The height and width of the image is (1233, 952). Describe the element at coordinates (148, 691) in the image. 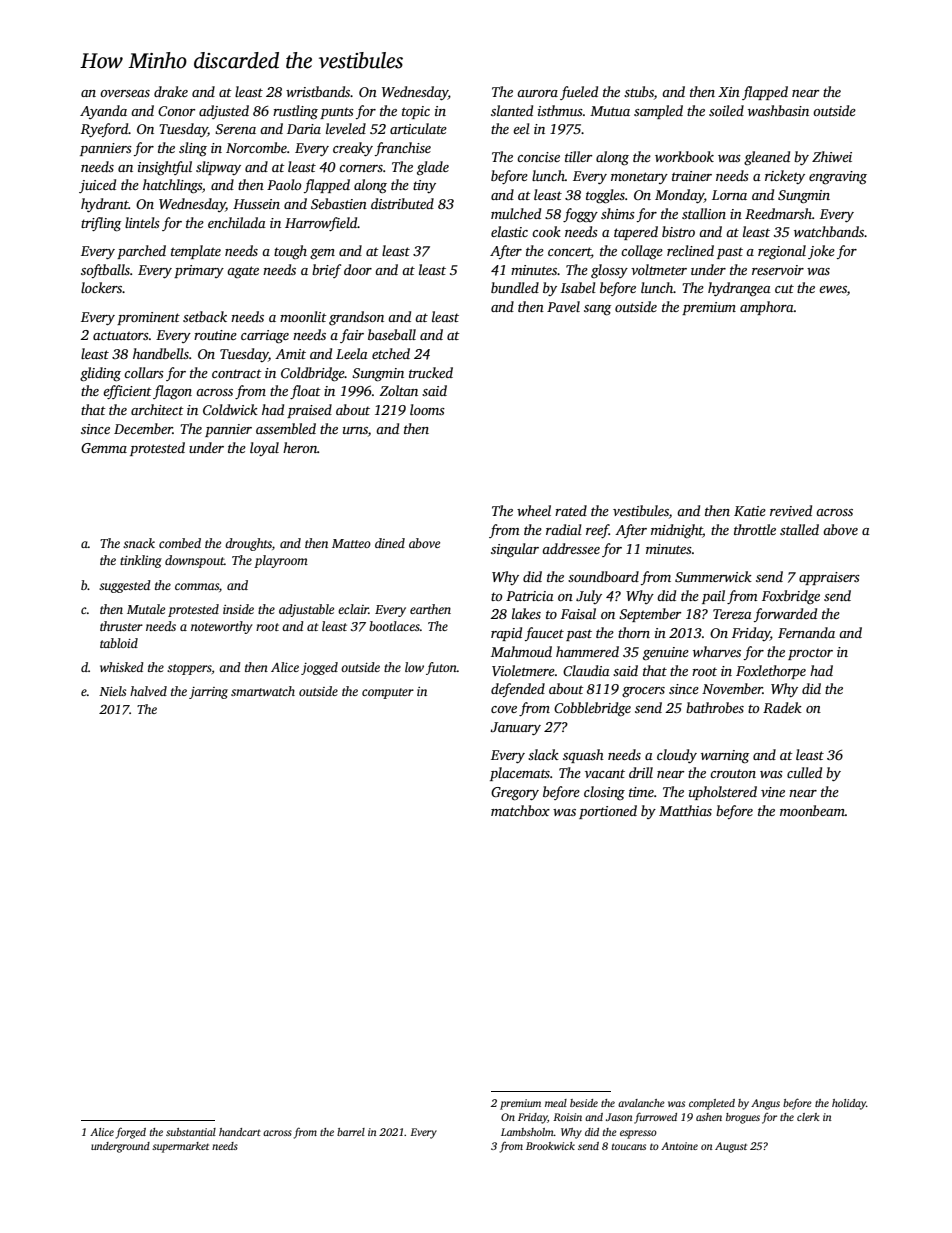

I see `halved` at that location.
